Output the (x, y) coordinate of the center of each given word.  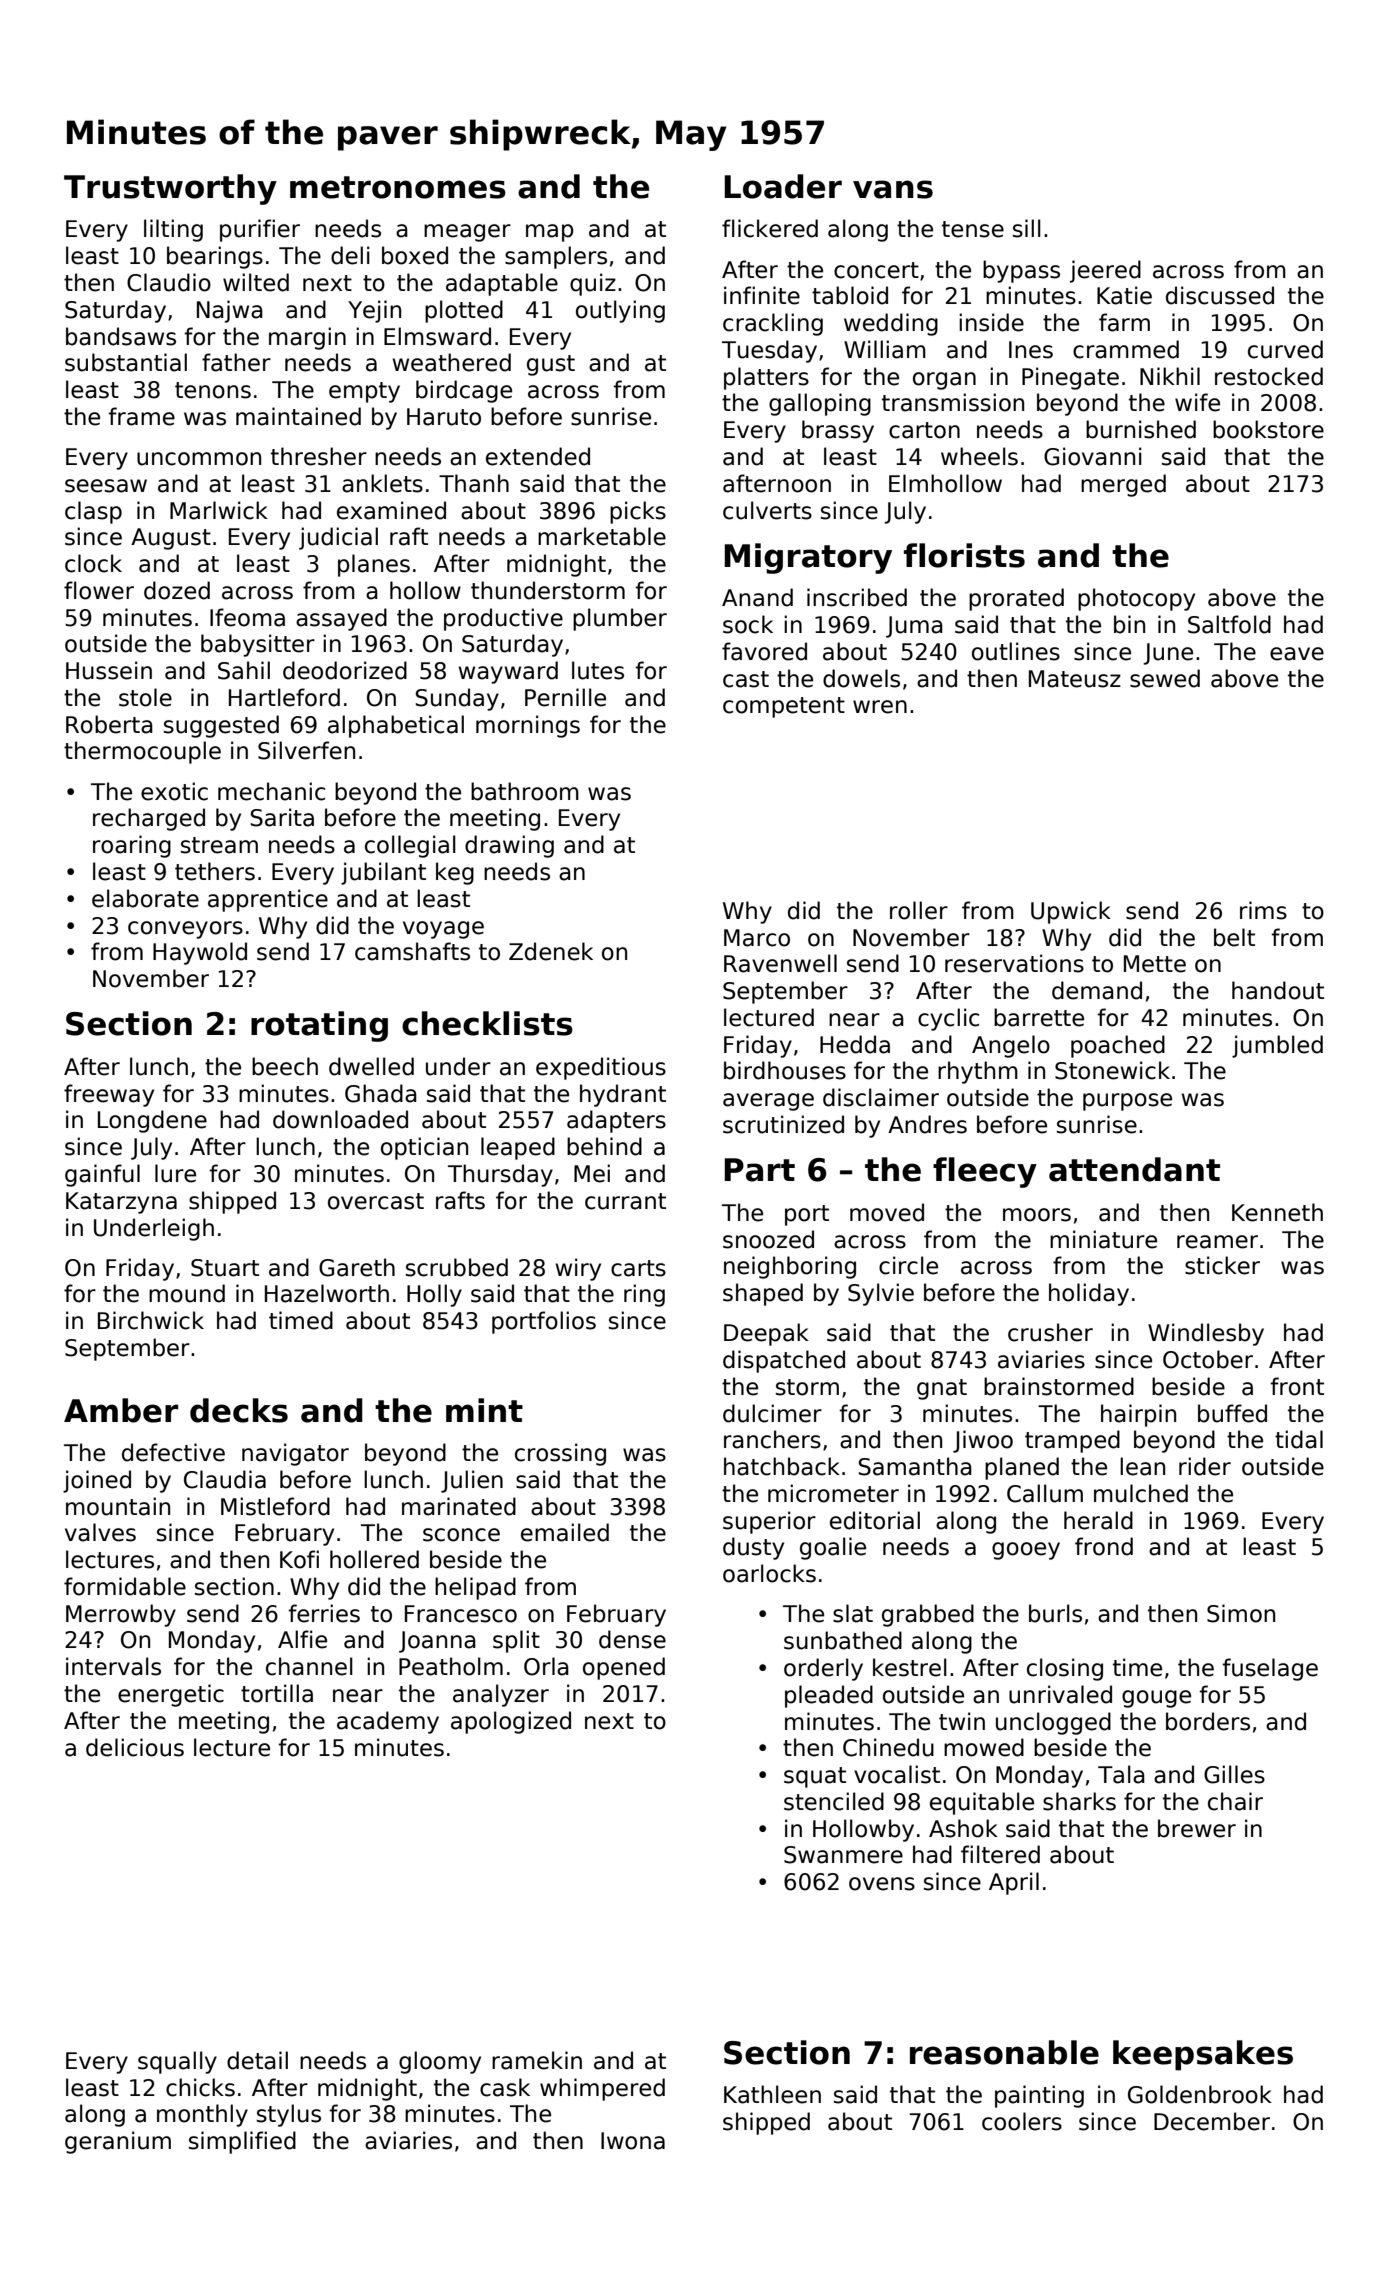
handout (1278, 990)
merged (1123, 485)
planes (374, 565)
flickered (770, 228)
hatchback (782, 1466)
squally (177, 2062)
